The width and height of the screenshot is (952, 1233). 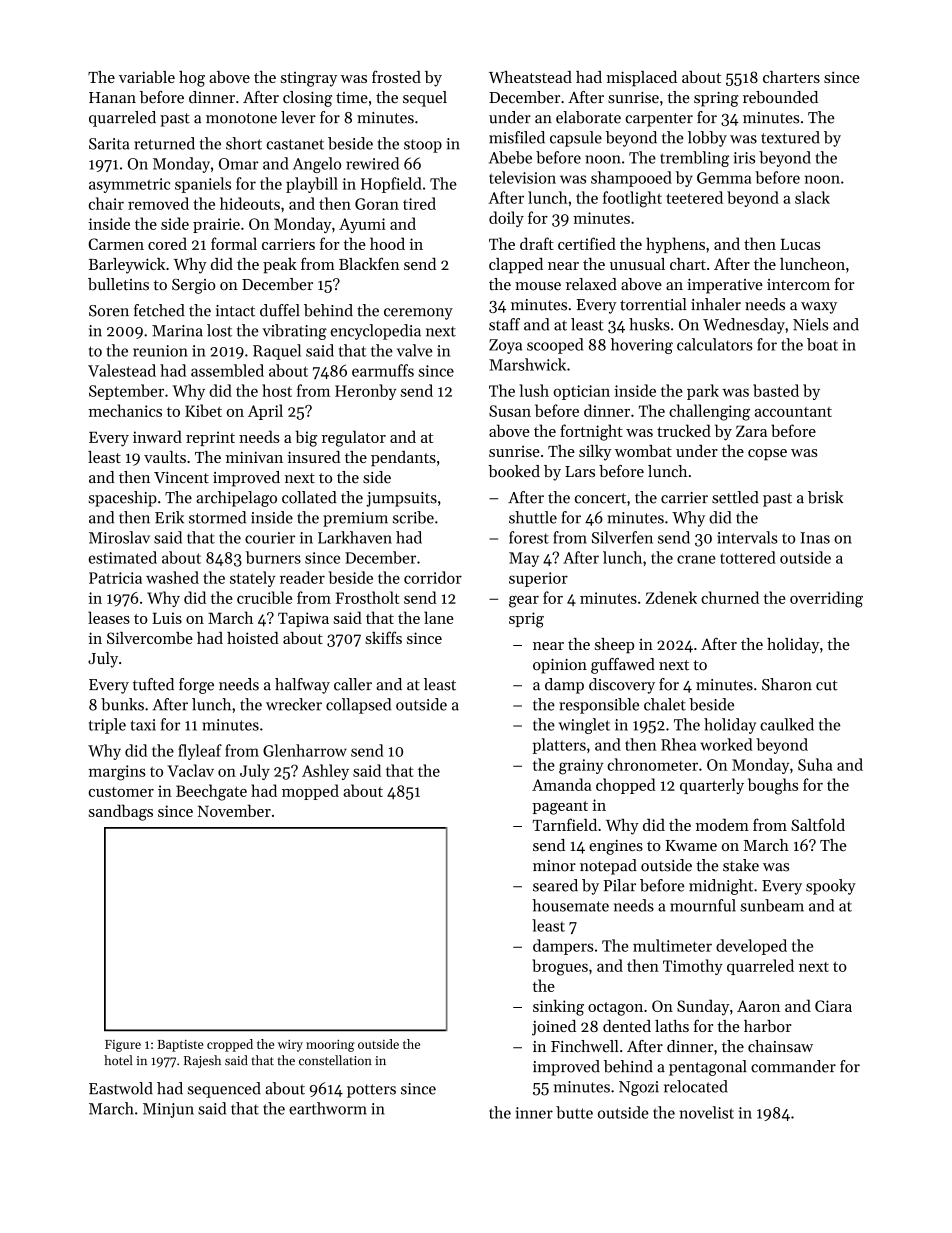 I want to click on mooring, so click(x=330, y=1045).
